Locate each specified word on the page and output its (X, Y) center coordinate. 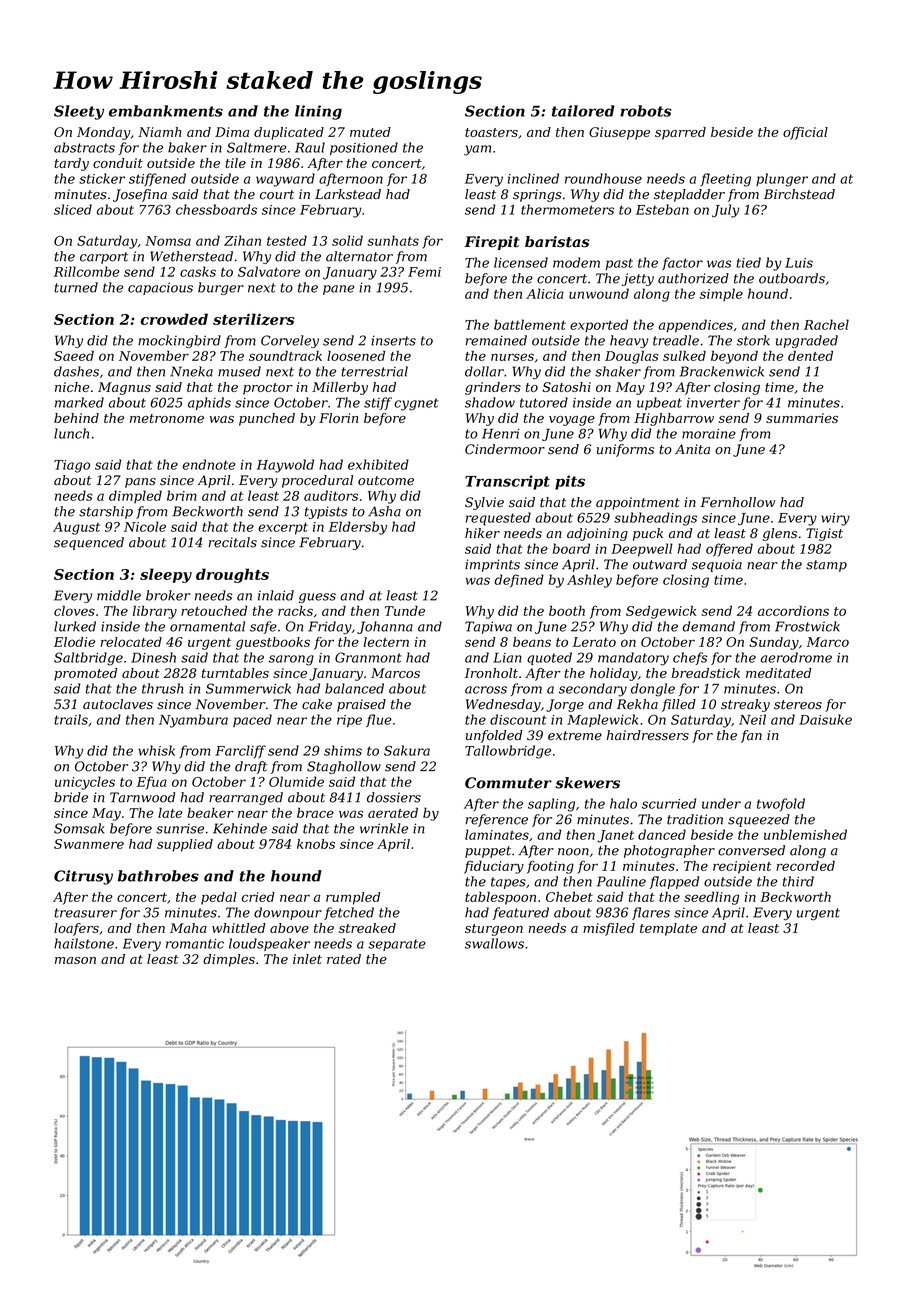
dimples (229, 960)
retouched (214, 610)
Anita (692, 449)
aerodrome (796, 657)
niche (72, 387)
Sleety (79, 112)
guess (317, 598)
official (805, 133)
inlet (307, 959)
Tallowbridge (508, 752)
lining (318, 112)
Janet (615, 836)
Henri (500, 433)
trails (71, 719)
